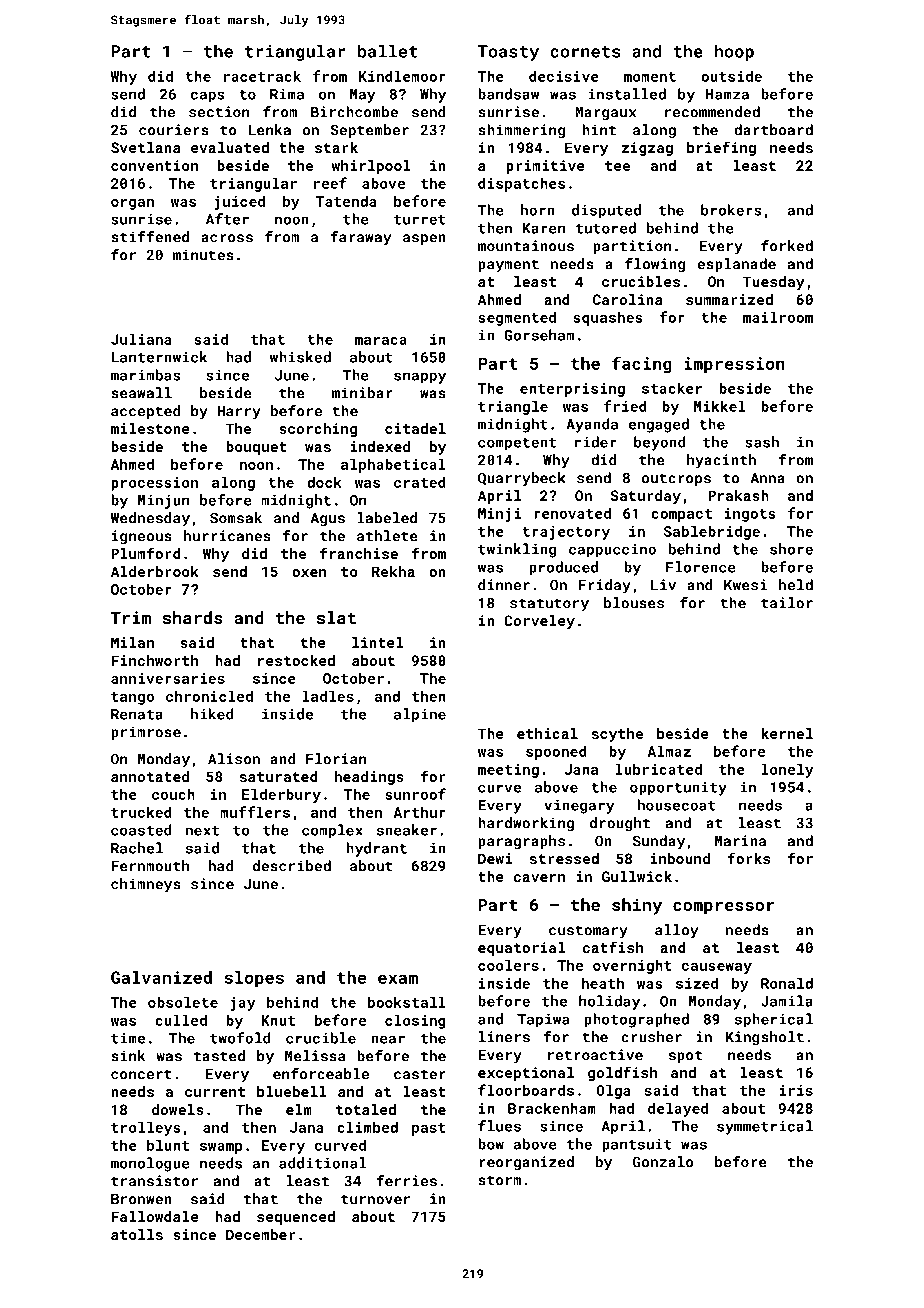 The image size is (924, 1308). What do you see at coordinates (504, 1037) in the page?
I see `liners` at bounding box center [504, 1037].
